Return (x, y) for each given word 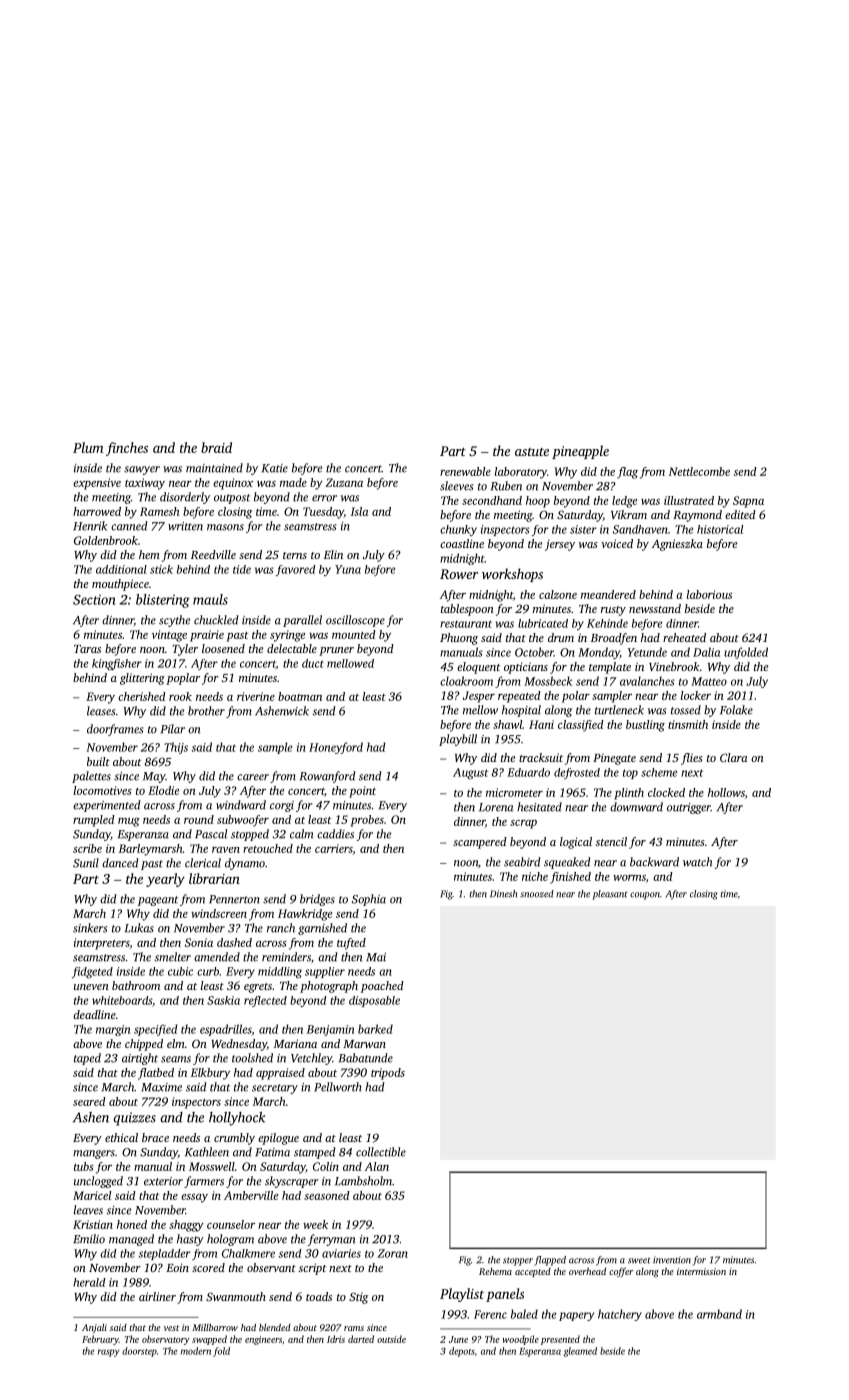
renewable (465, 471)
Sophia (369, 900)
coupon (645, 896)
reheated (684, 637)
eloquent (479, 668)
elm (176, 1043)
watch (697, 862)
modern (196, 1351)
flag (627, 473)
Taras (87, 649)
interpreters (102, 944)
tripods (388, 1074)
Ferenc (490, 1314)
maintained (214, 468)
